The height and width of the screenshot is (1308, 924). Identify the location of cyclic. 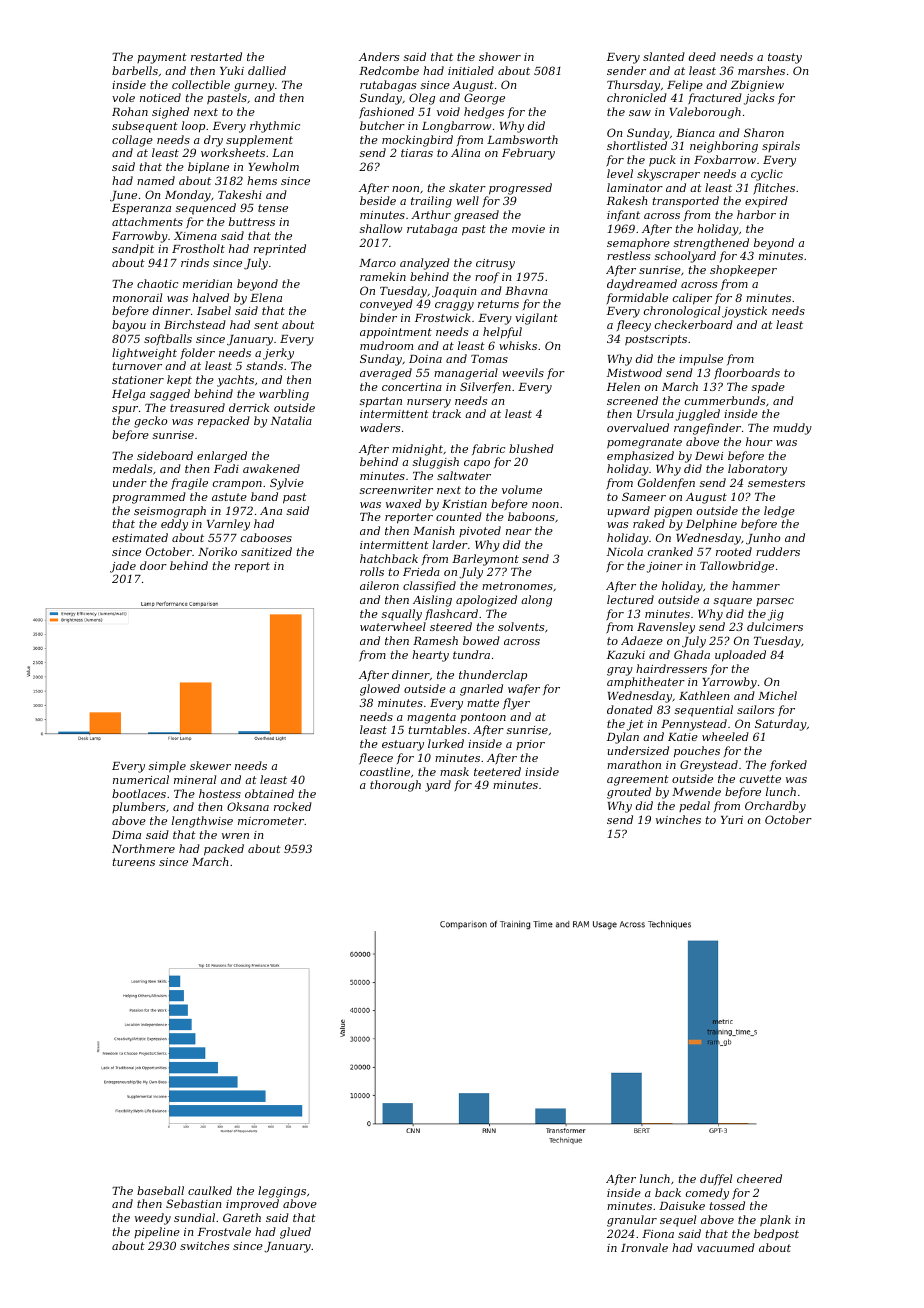
(767, 175).
